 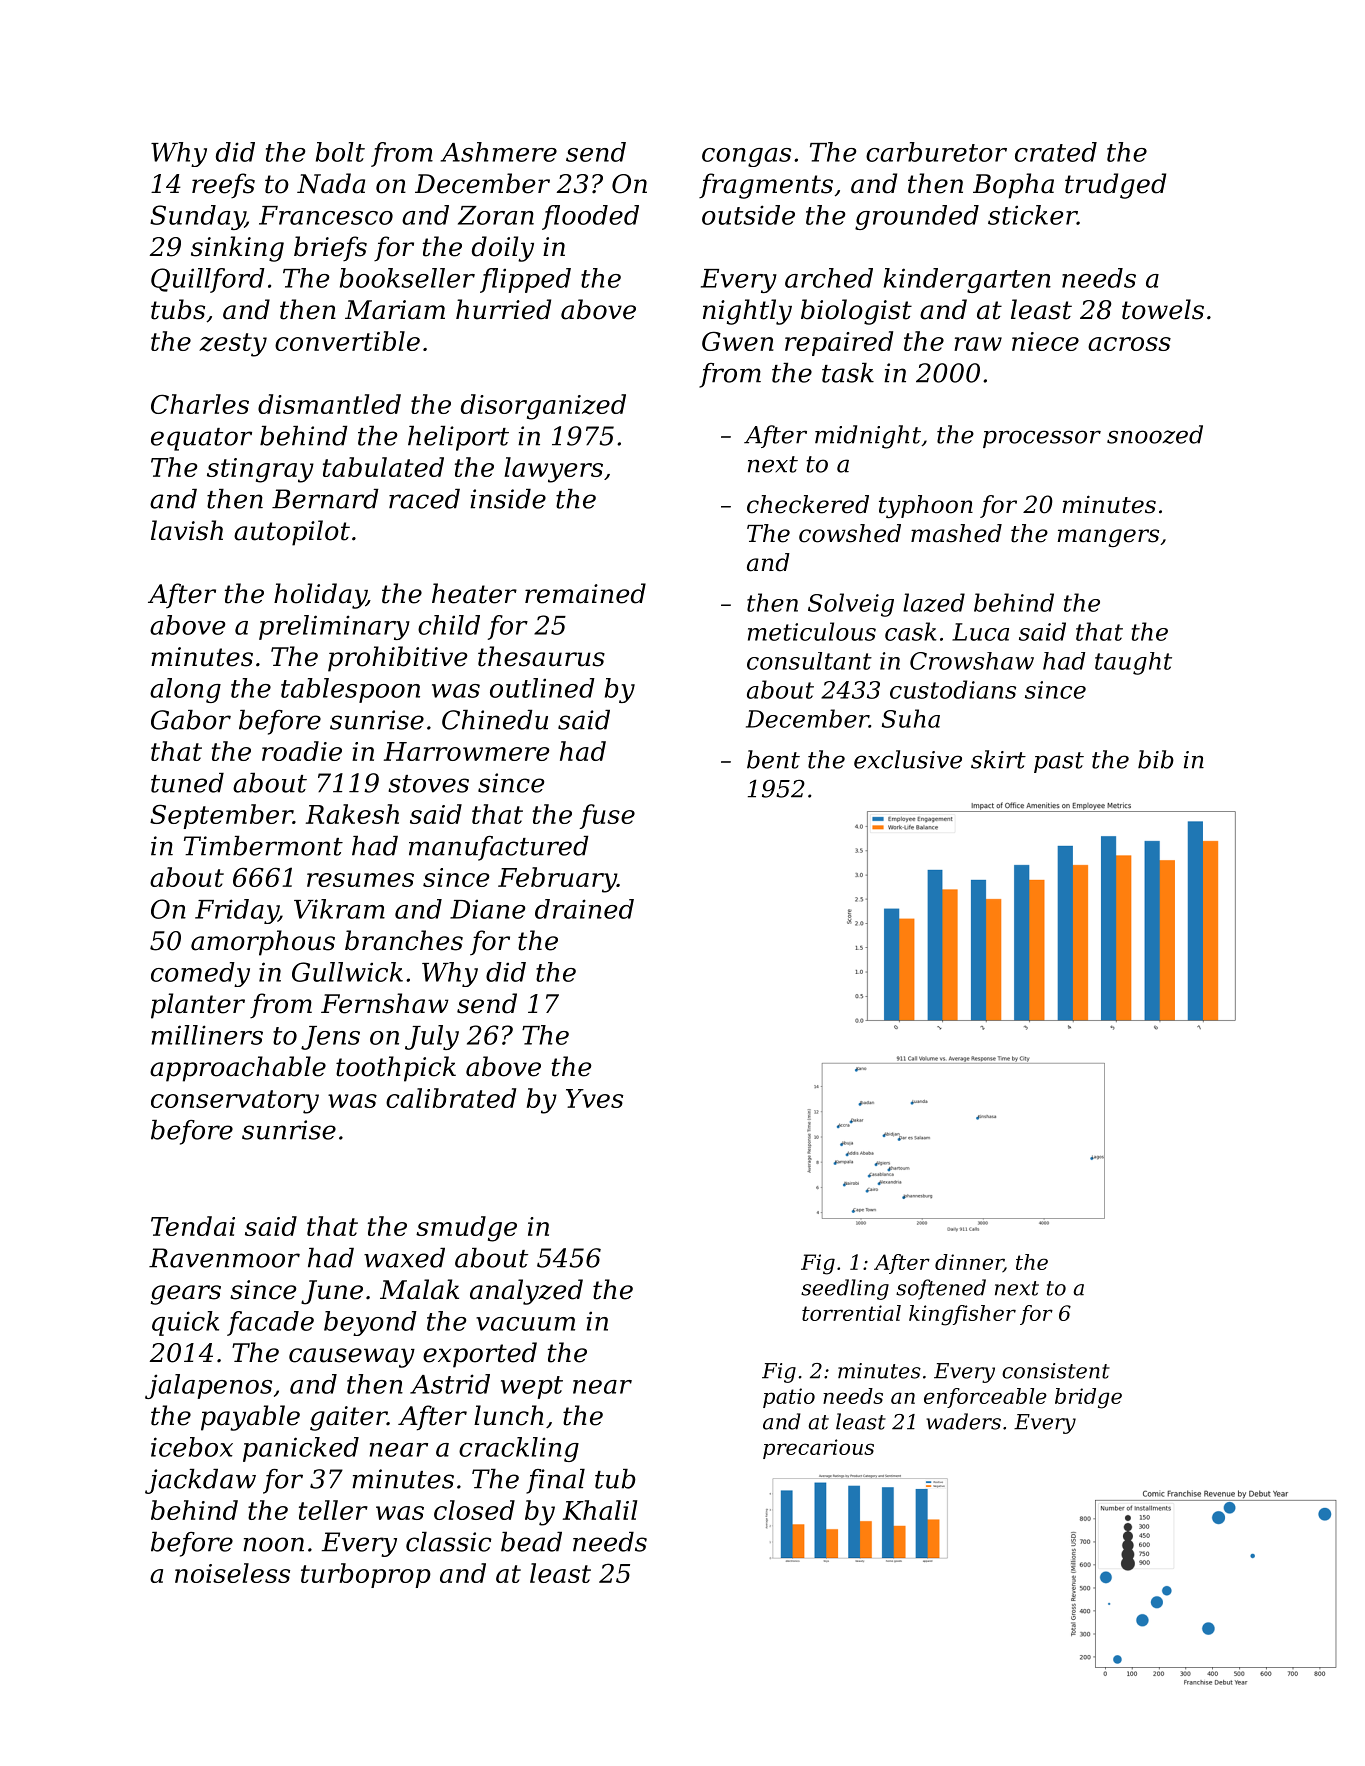 What do you see at coordinates (531, 1542) in the screenshot?
I see `bead` at bounding box center [531, 1542].
